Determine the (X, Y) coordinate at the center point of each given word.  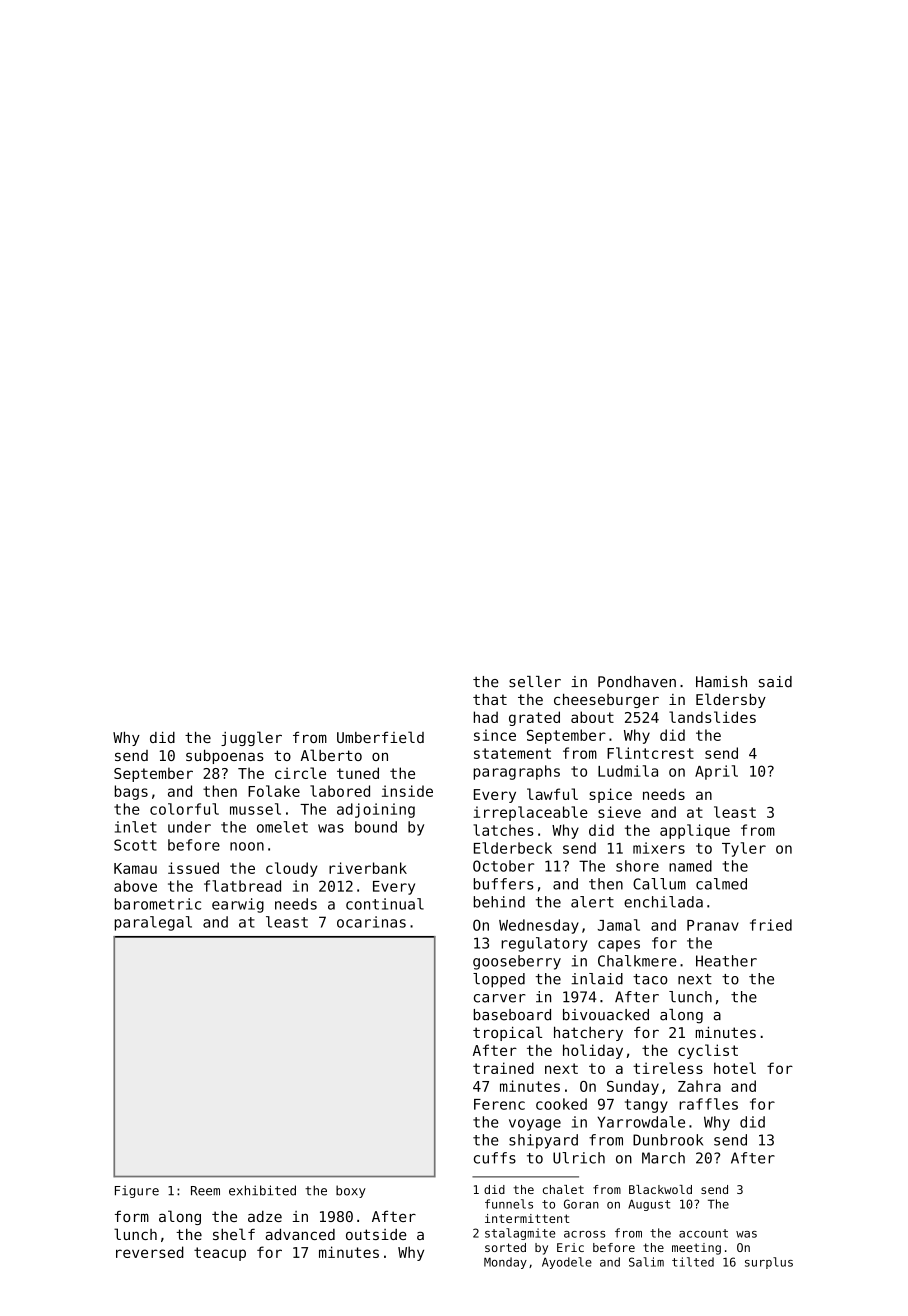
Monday (505, 1263)
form (132, 1216)
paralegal (153, 923)
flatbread (242, 886)
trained (503, 1068)
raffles (708, 1104)
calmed (721, 884)
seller (535, 682)
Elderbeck (513, 848)
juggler (251, 738)
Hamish (721, 682)
